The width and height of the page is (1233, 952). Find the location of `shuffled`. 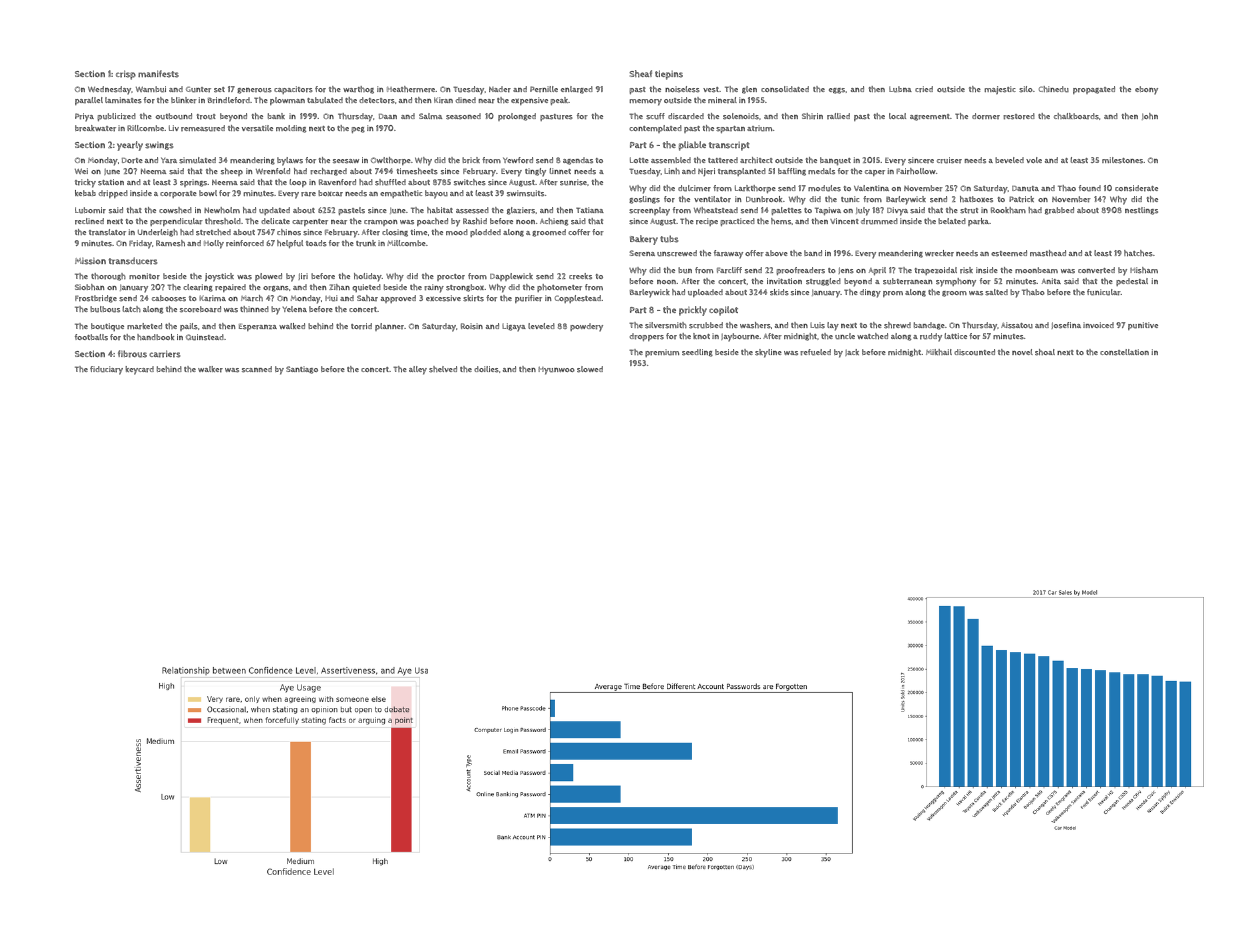

shuffled is located at coordinates (390, 182).
